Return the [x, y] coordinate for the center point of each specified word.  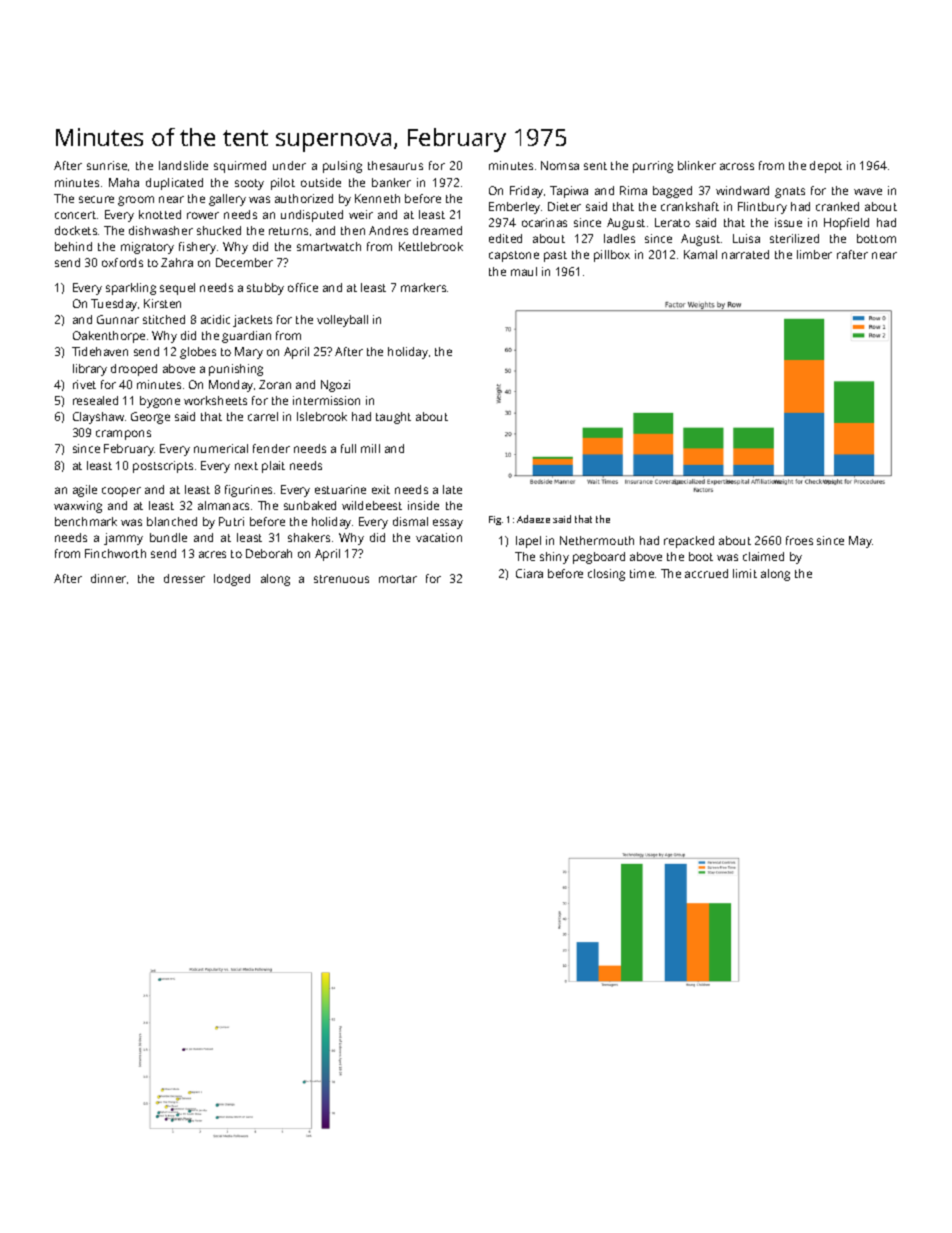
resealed [95, 400]
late [452, 489]
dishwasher [161, 230]
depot [826, 167]
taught [393, 418]
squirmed [240, 167]
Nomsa [560, 165]
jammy [123, 539]
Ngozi [335, 386]
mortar [398, 579]
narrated [745, 254]
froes [799, 540]
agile [85, 491]
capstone [514, 256]
